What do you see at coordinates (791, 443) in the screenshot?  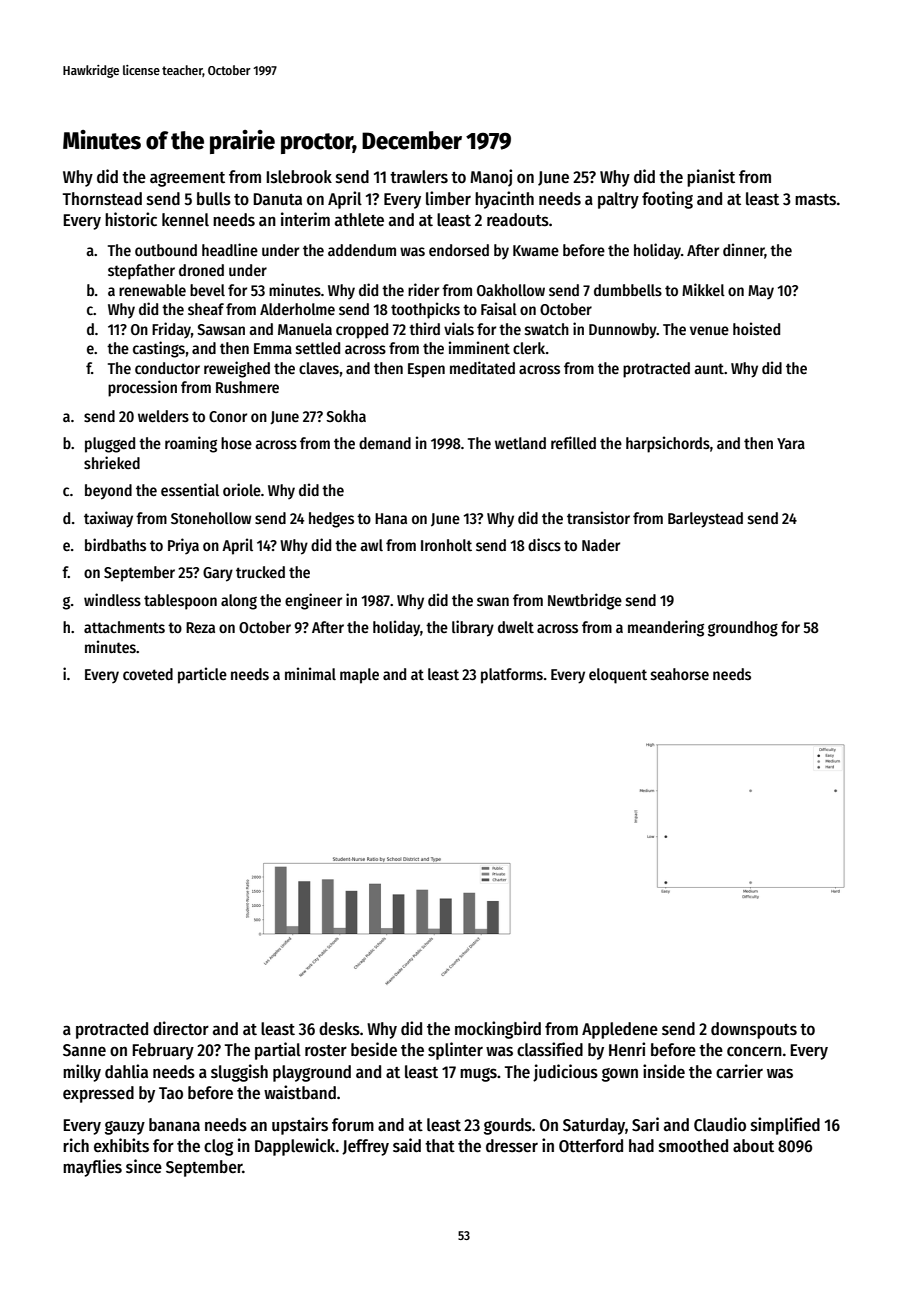 I see `Yara` at bounding box center [791, 443].
